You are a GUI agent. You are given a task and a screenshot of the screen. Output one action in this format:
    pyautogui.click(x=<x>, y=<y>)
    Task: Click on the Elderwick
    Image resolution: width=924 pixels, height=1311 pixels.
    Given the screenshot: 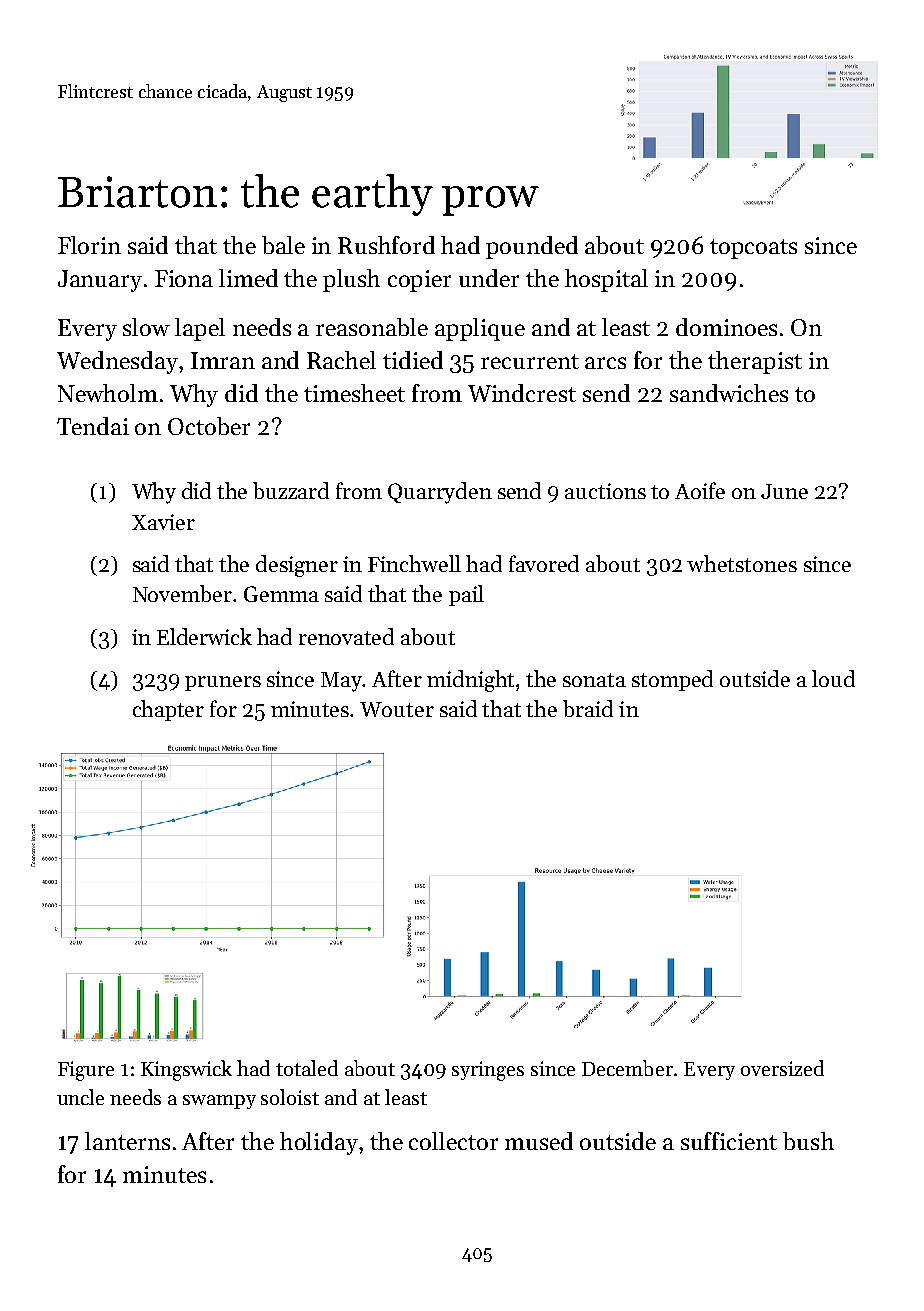 What is the action you would take?
    pyautogui.click(x=204, y=636)
